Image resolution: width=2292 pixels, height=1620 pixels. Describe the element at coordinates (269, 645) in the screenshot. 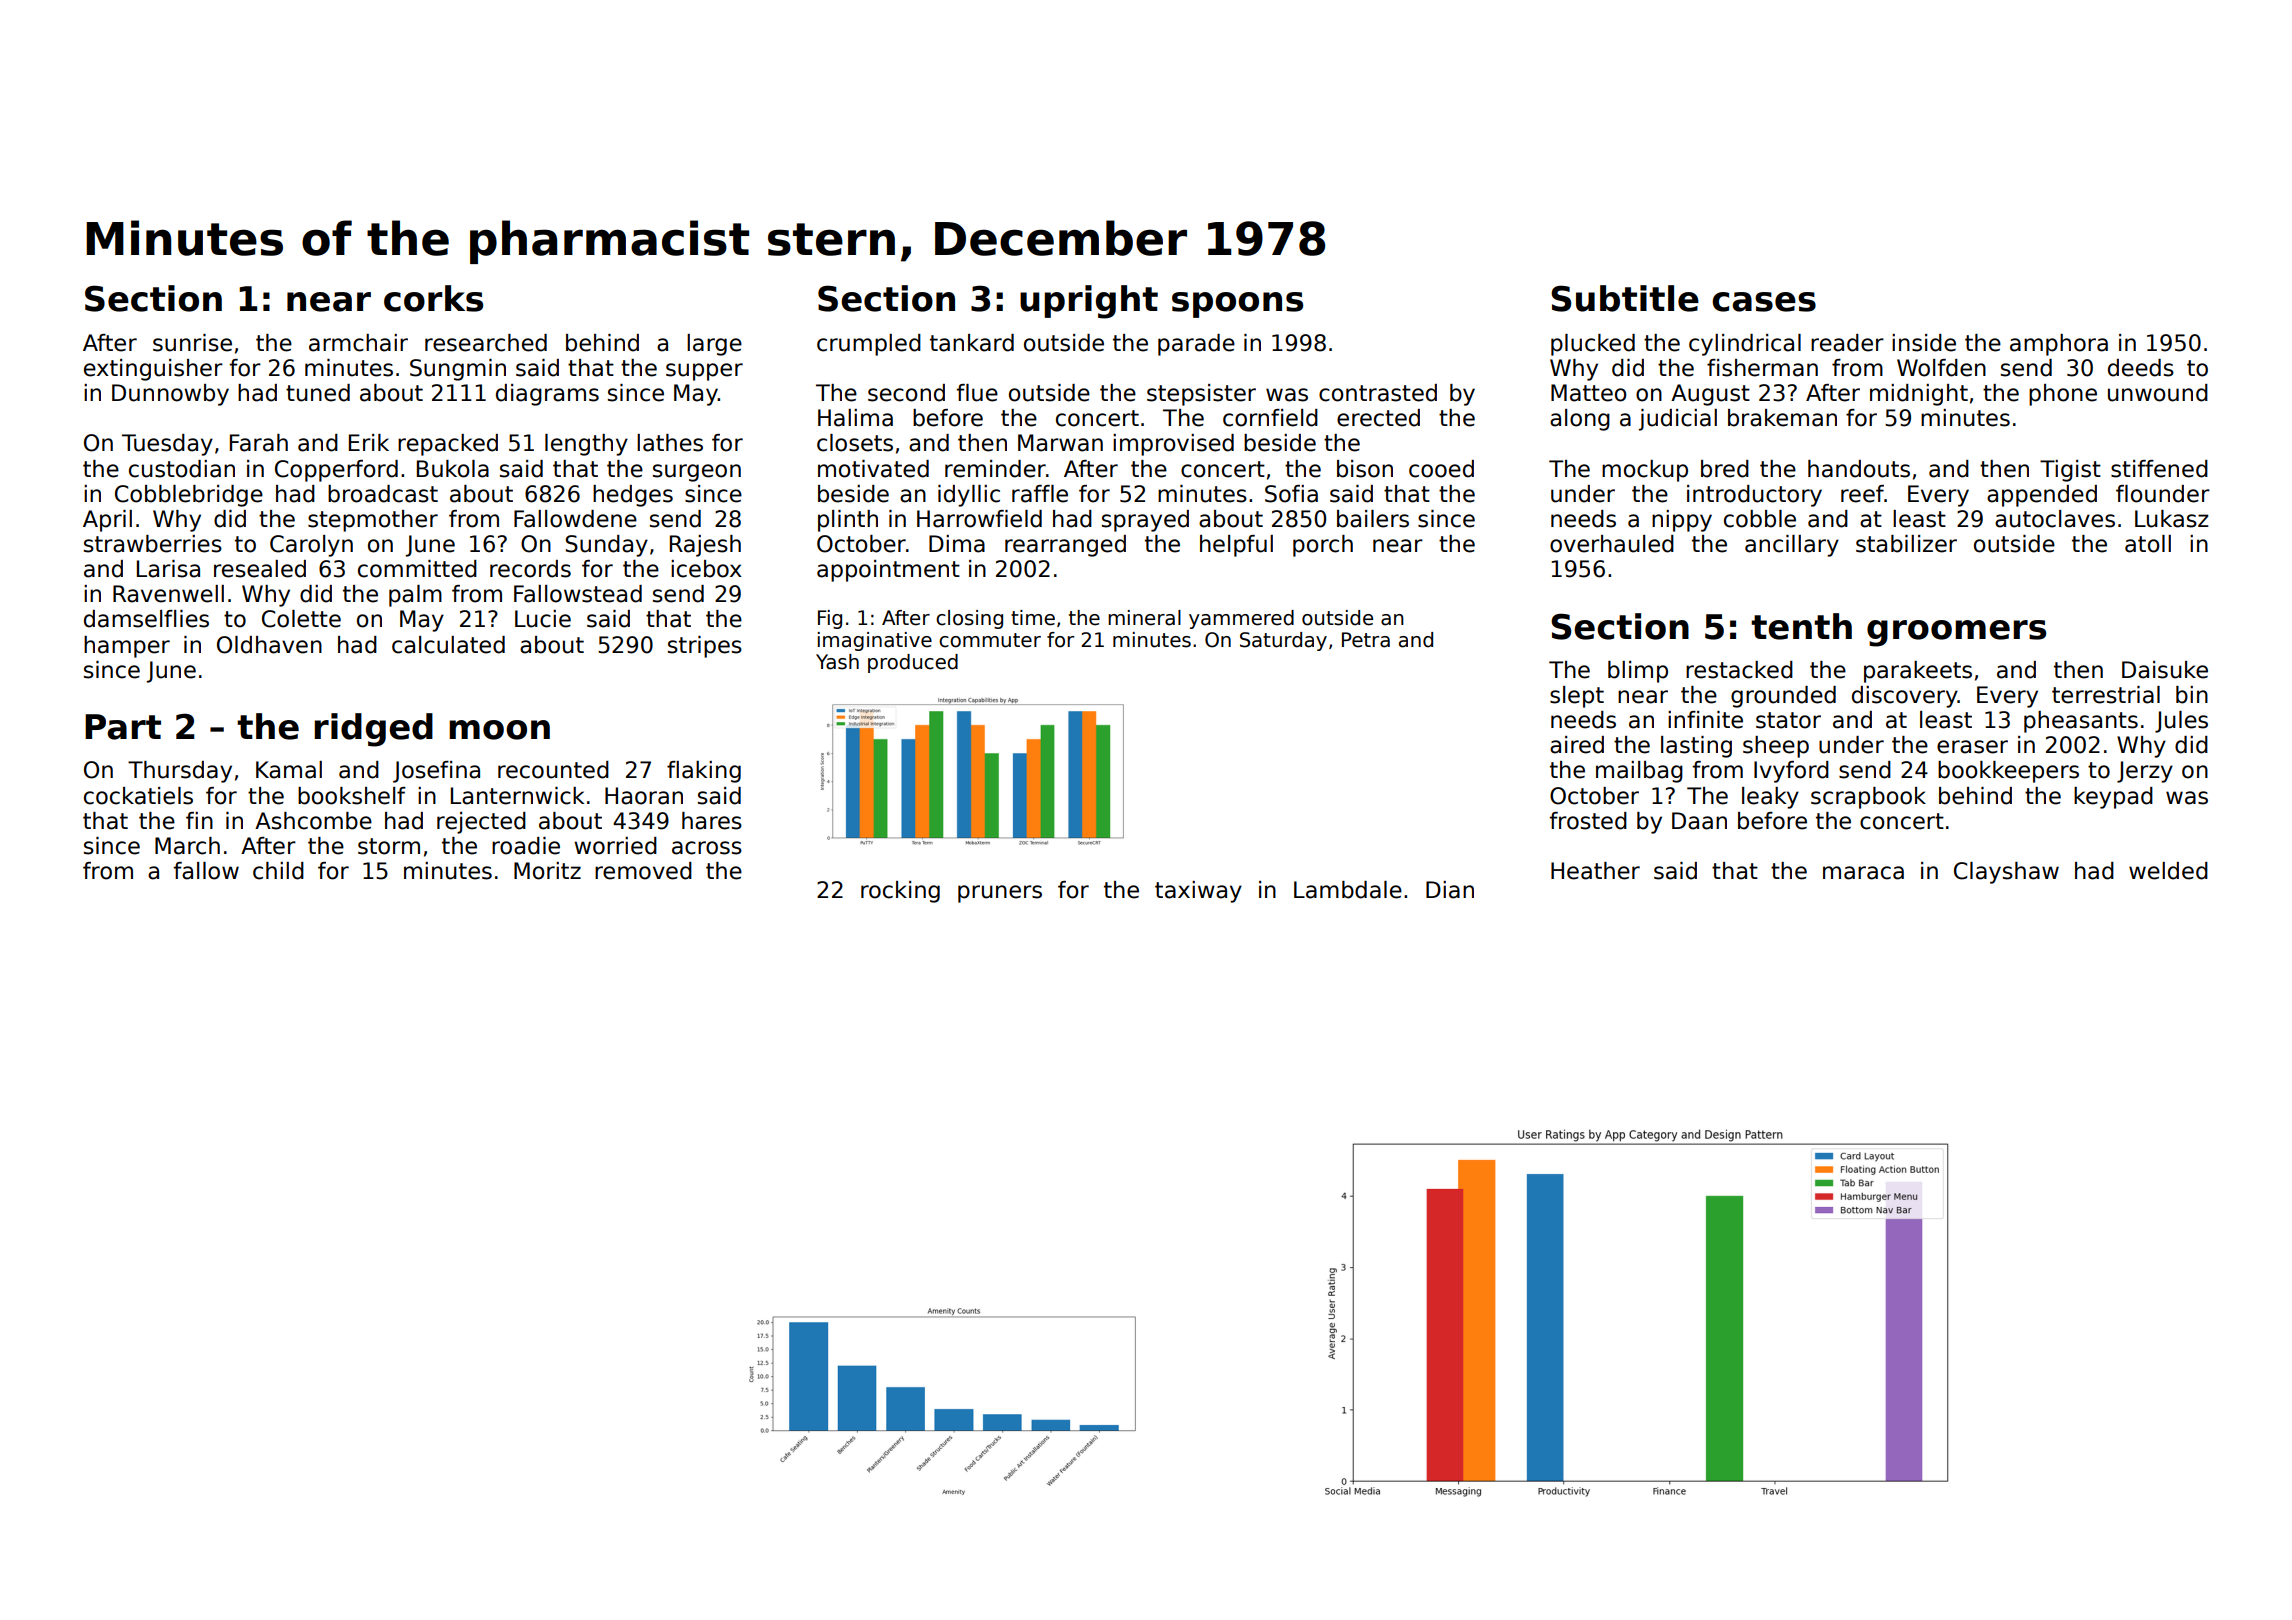

I see `Oldhaven` at that location.
